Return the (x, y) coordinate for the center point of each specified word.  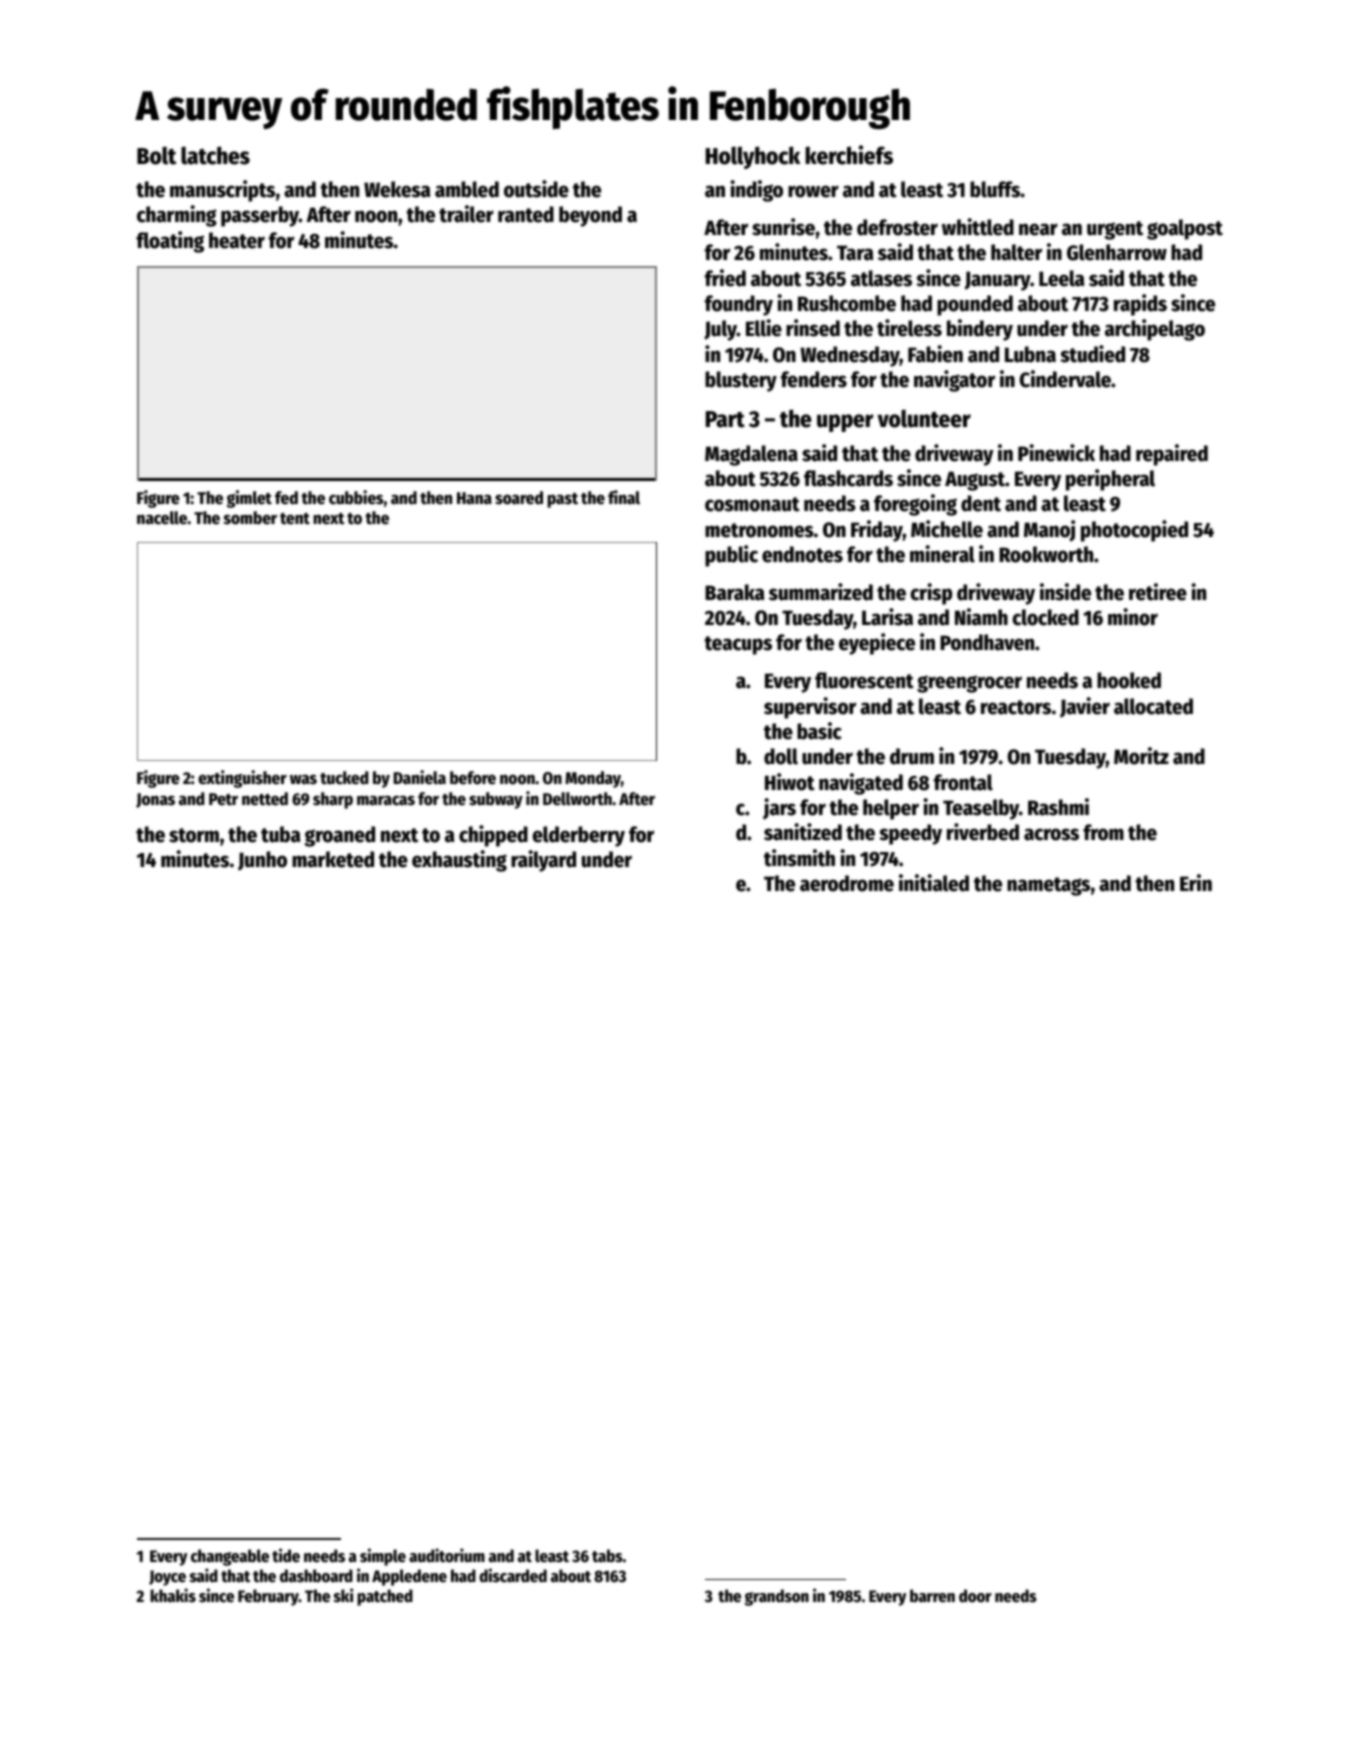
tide (286, 1555)
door (975, 1596)
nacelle (162, 518)
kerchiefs (849, 155)
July (720, 330)
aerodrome (847, 883)
